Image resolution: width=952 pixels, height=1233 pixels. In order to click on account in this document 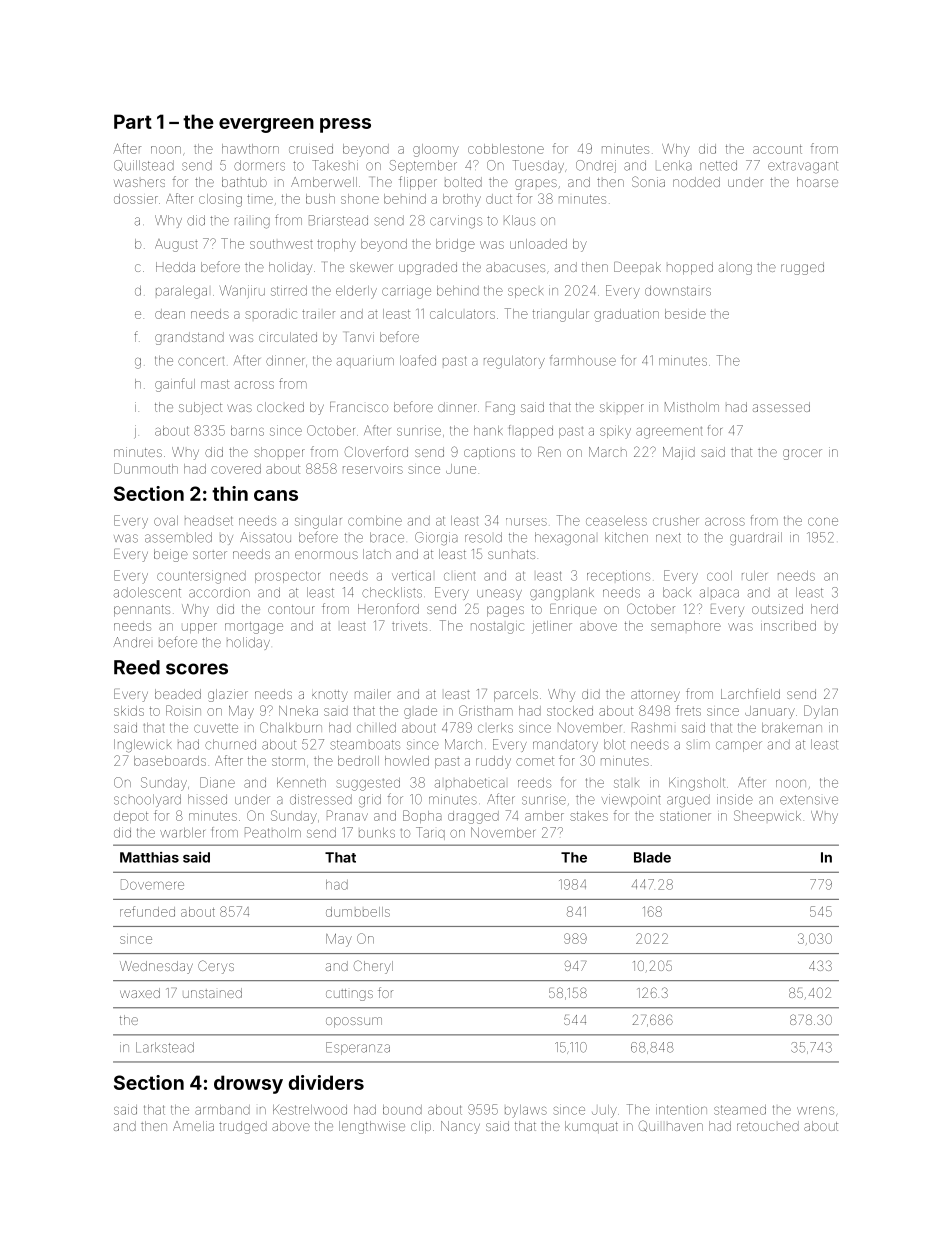, I will do `click(777, 149)`.
